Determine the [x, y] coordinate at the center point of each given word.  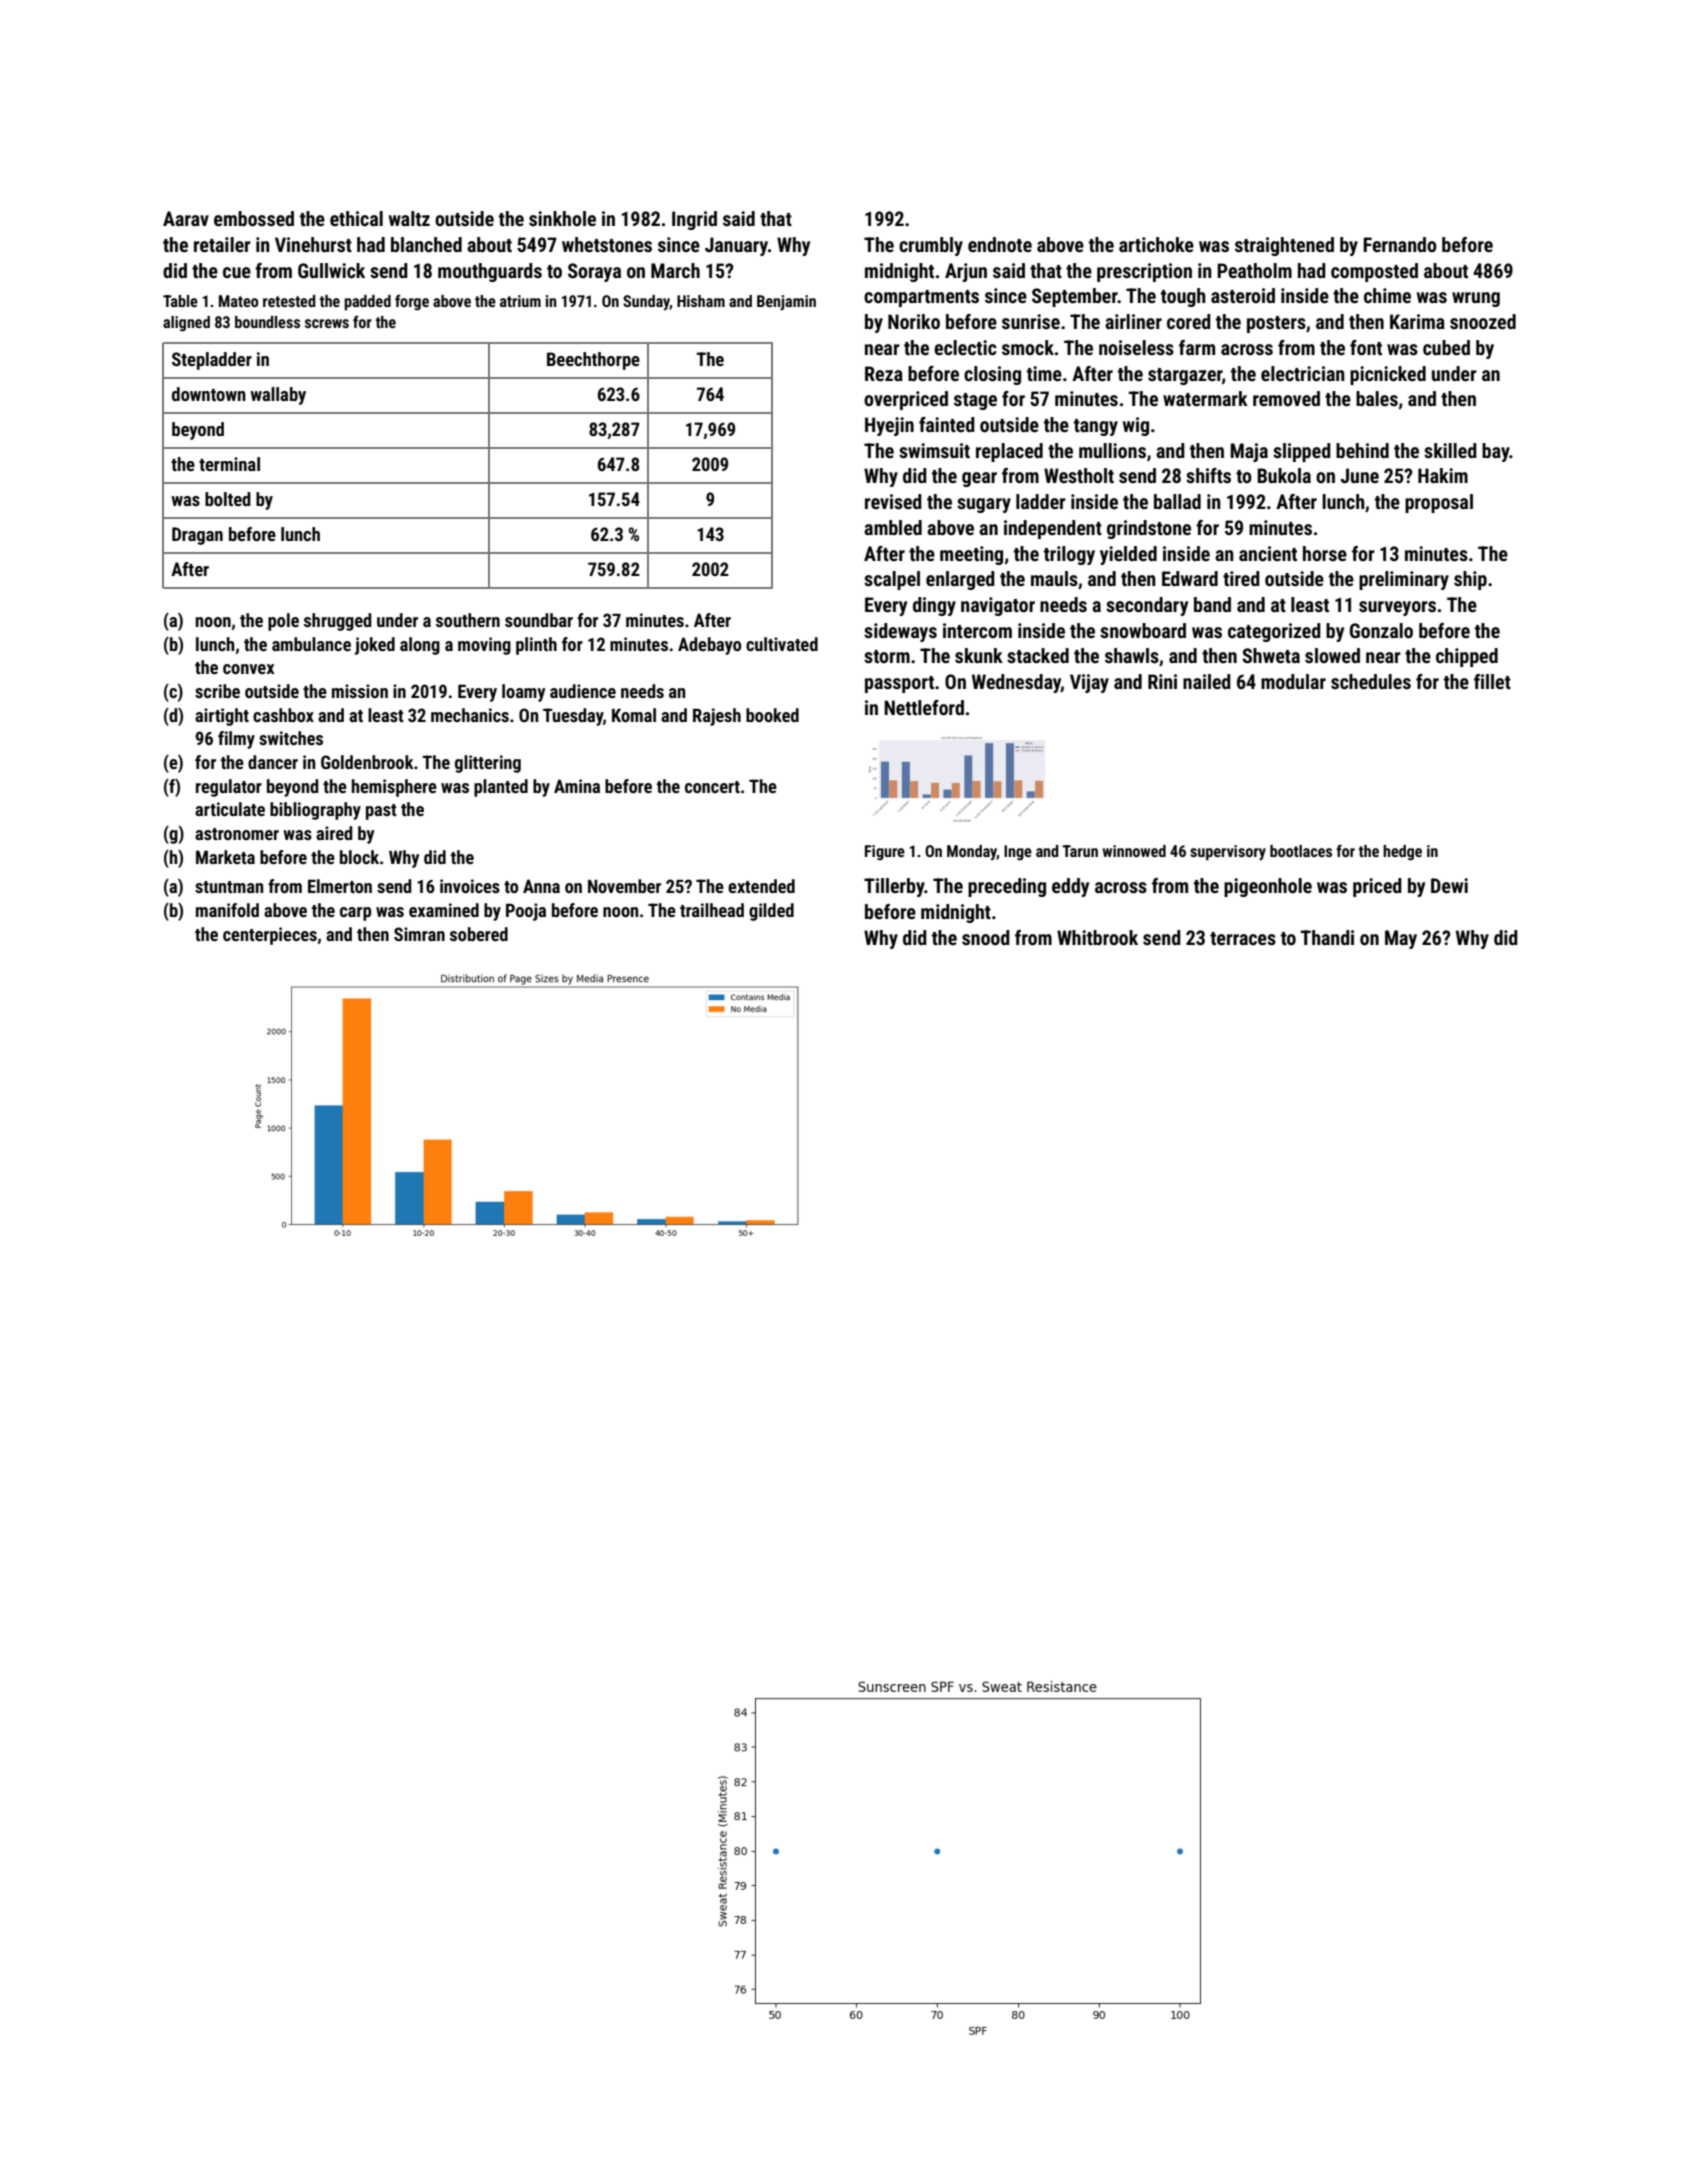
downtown [209, 394]
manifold [227, 910]
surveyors [1397, 608]
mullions [1112, 450]
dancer [273, 762]
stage [975, 401]
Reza [884, 373]
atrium [520, 301]
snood [986, 937]
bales [1377, 398]
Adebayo [709, 646]
